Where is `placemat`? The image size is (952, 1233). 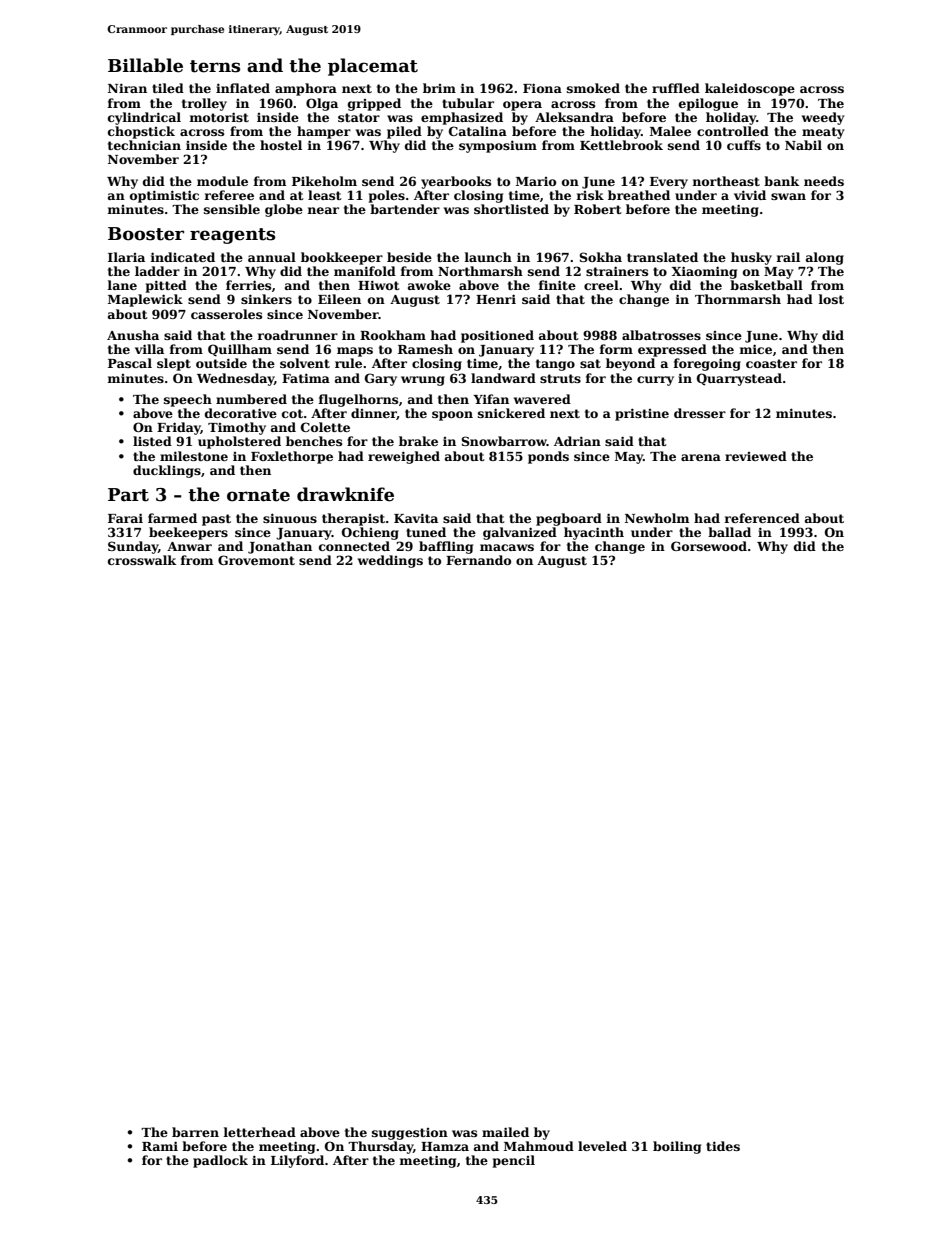
placemat is located at coordinates (373, 67).
